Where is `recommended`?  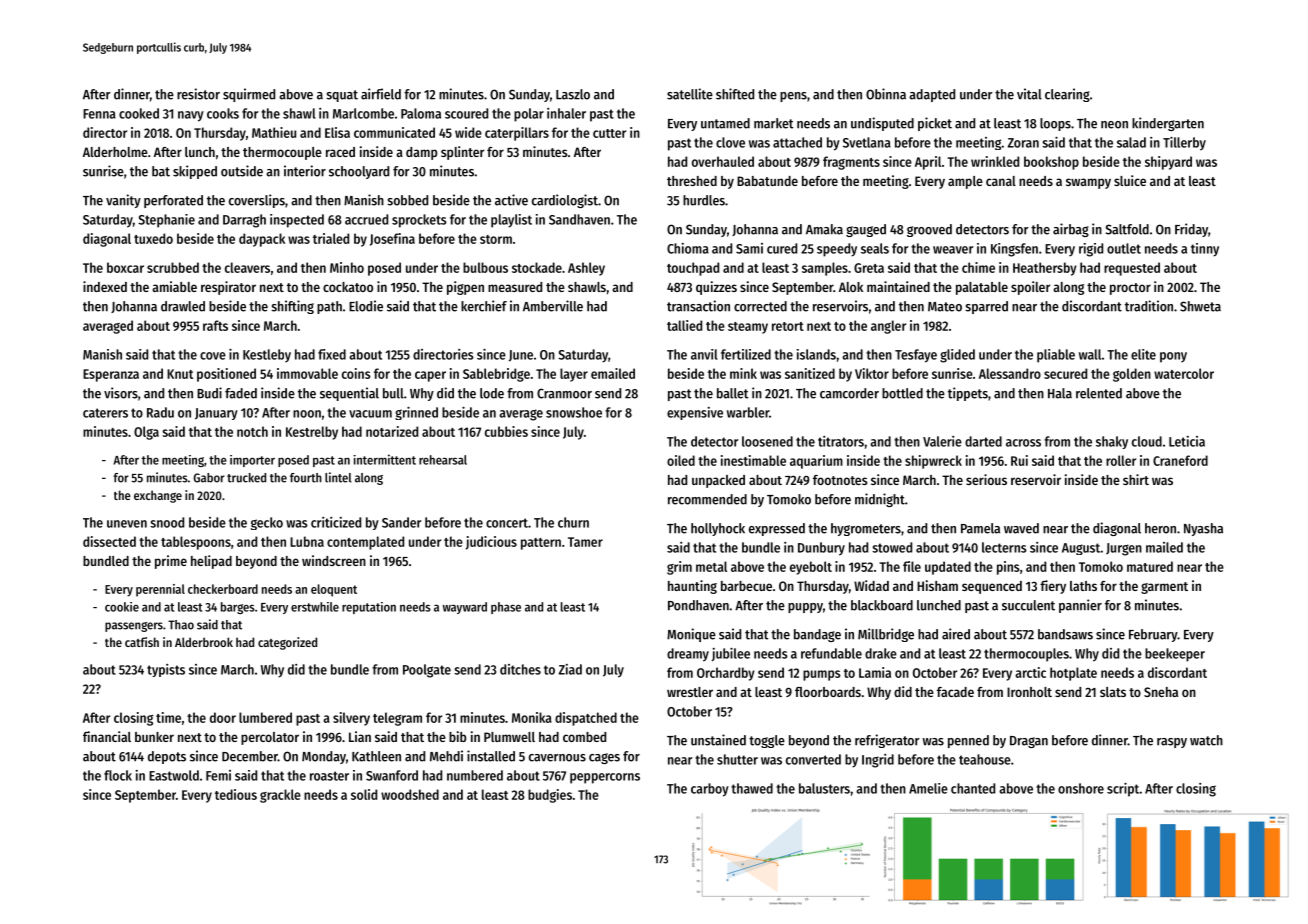 recommended is located at coordinates (707, 499).
